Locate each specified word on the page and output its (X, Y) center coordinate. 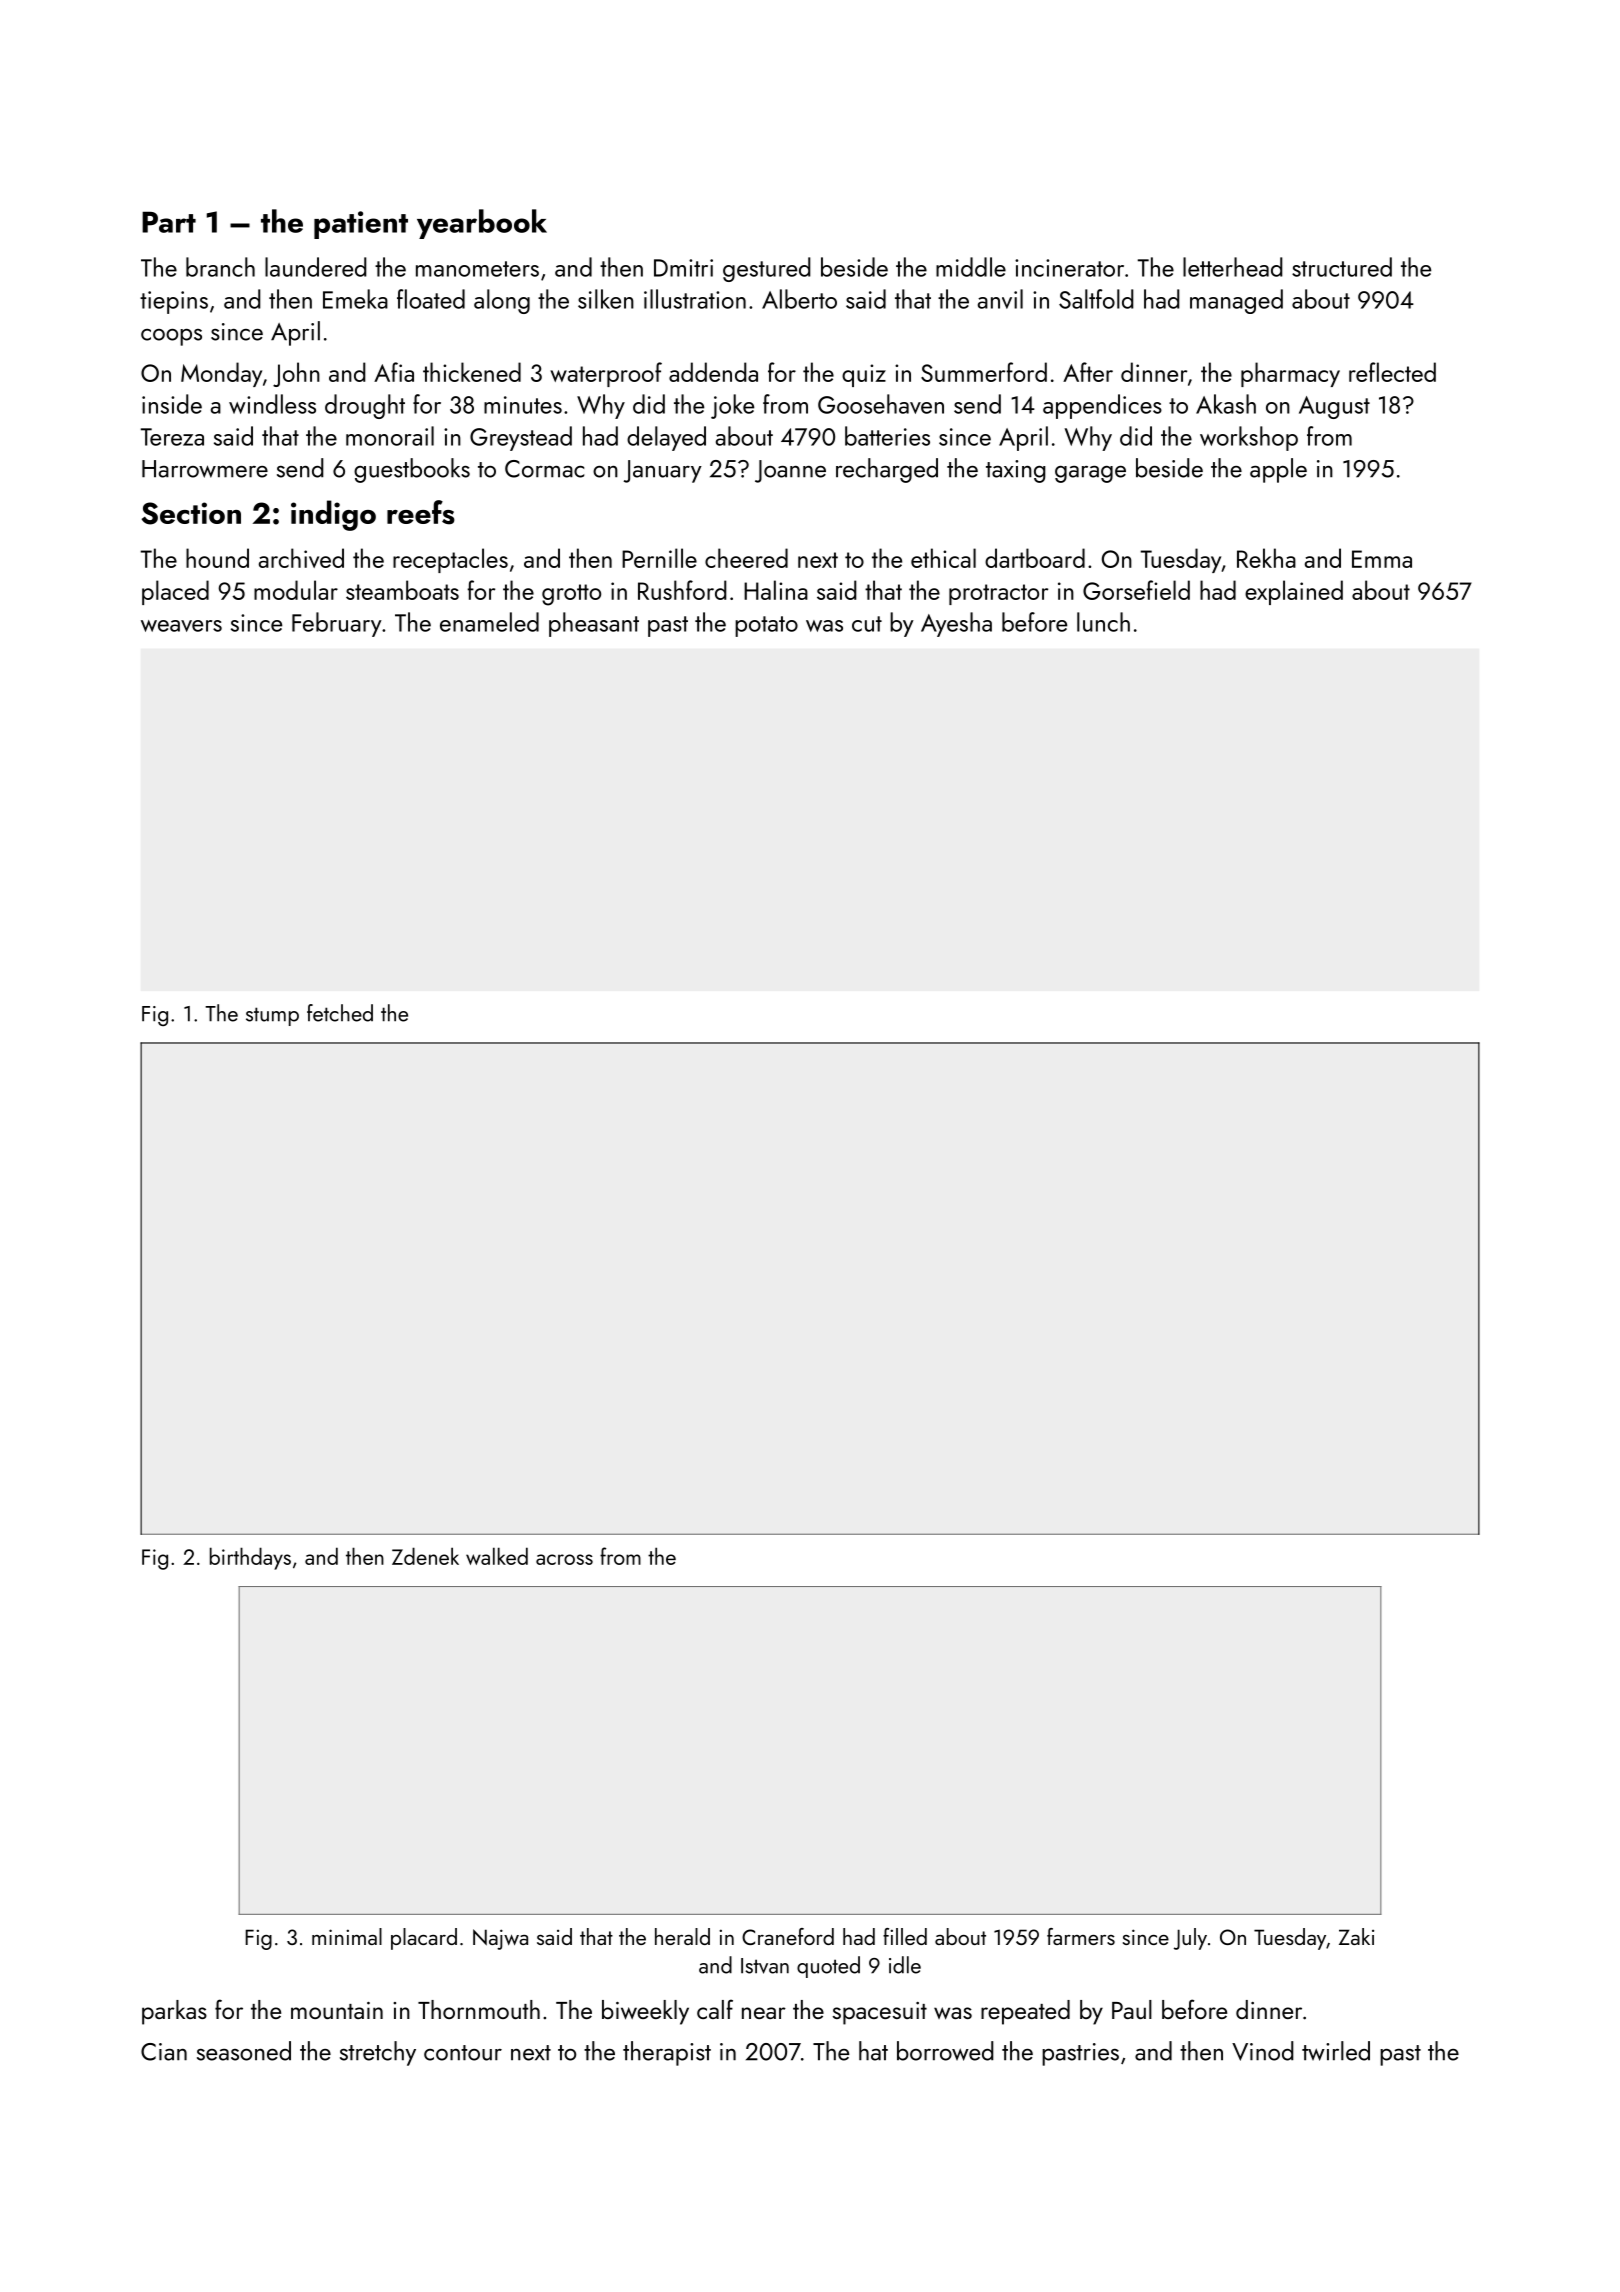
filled (905, 1936)
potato (766, 626)
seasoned (244, 2051)
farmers (1081, 1936)
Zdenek (425, 1556)
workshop (1249, 438)
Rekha (1266, 558)
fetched (340, 1013)
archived (301, 558)
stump (272, 1016)
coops (171, 337)
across (564, 1559)
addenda (713, 372)
